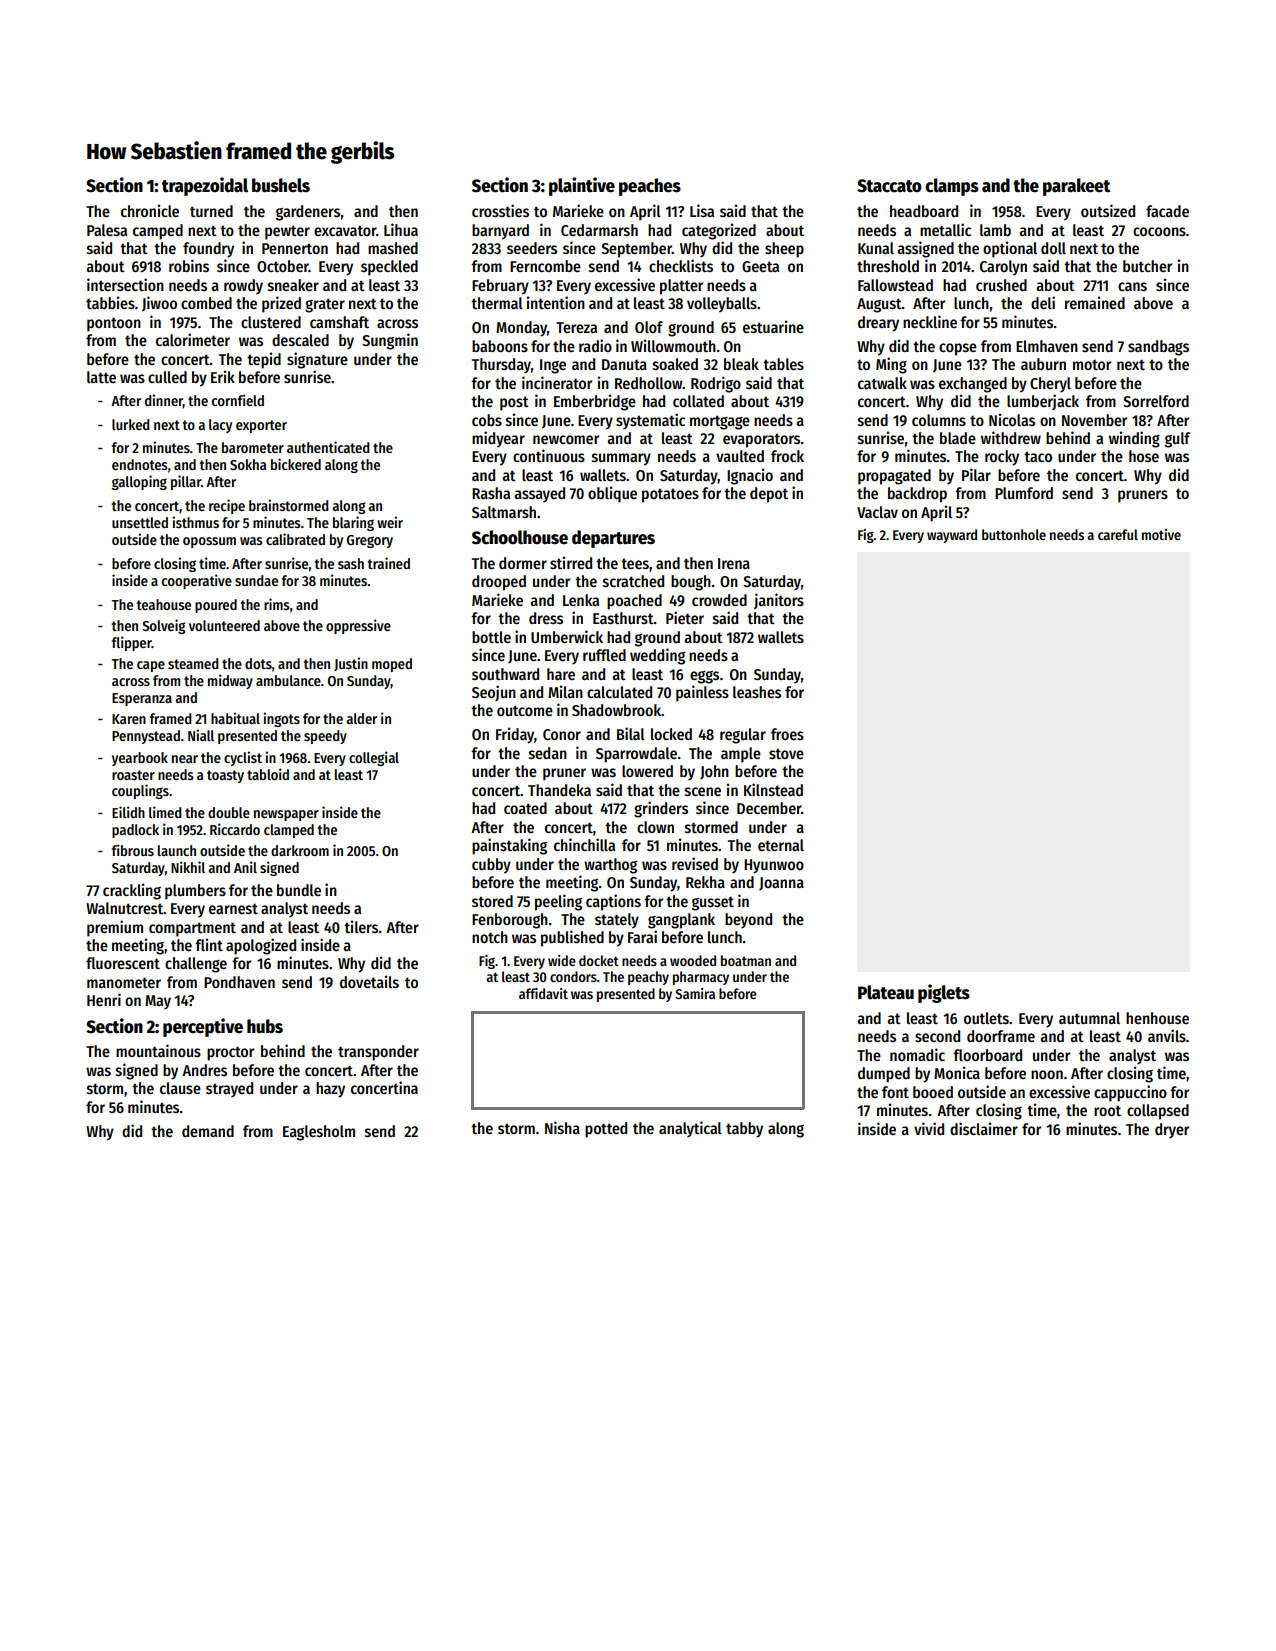 The width and height of the screenshot is (1276, 1651). What do you see at coordinates (760, 267) in the screenshot?
I see `Geeta` at bounding box center [760, 267].
